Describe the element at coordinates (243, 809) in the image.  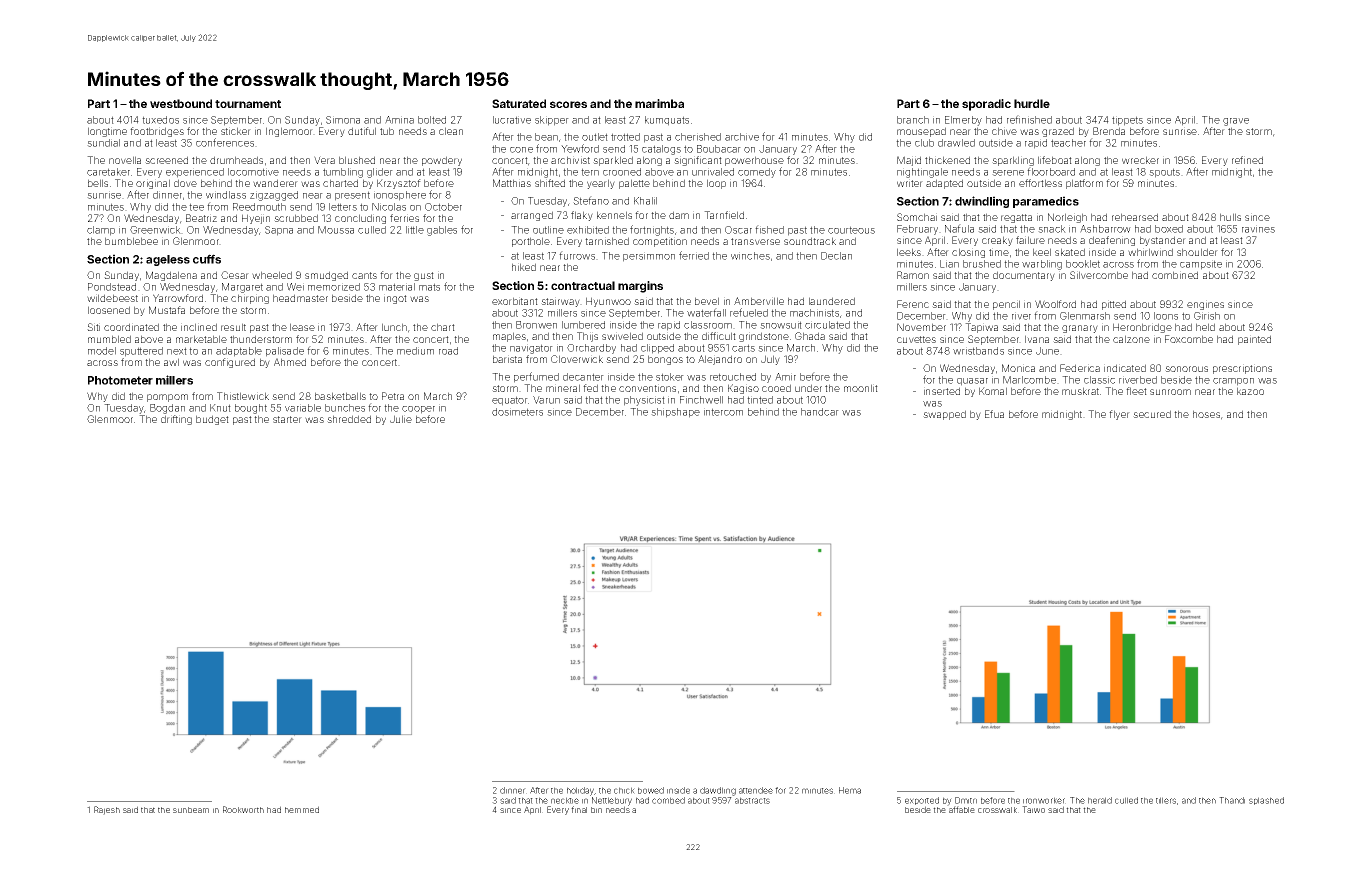
I see `Rookworth` at that location.
